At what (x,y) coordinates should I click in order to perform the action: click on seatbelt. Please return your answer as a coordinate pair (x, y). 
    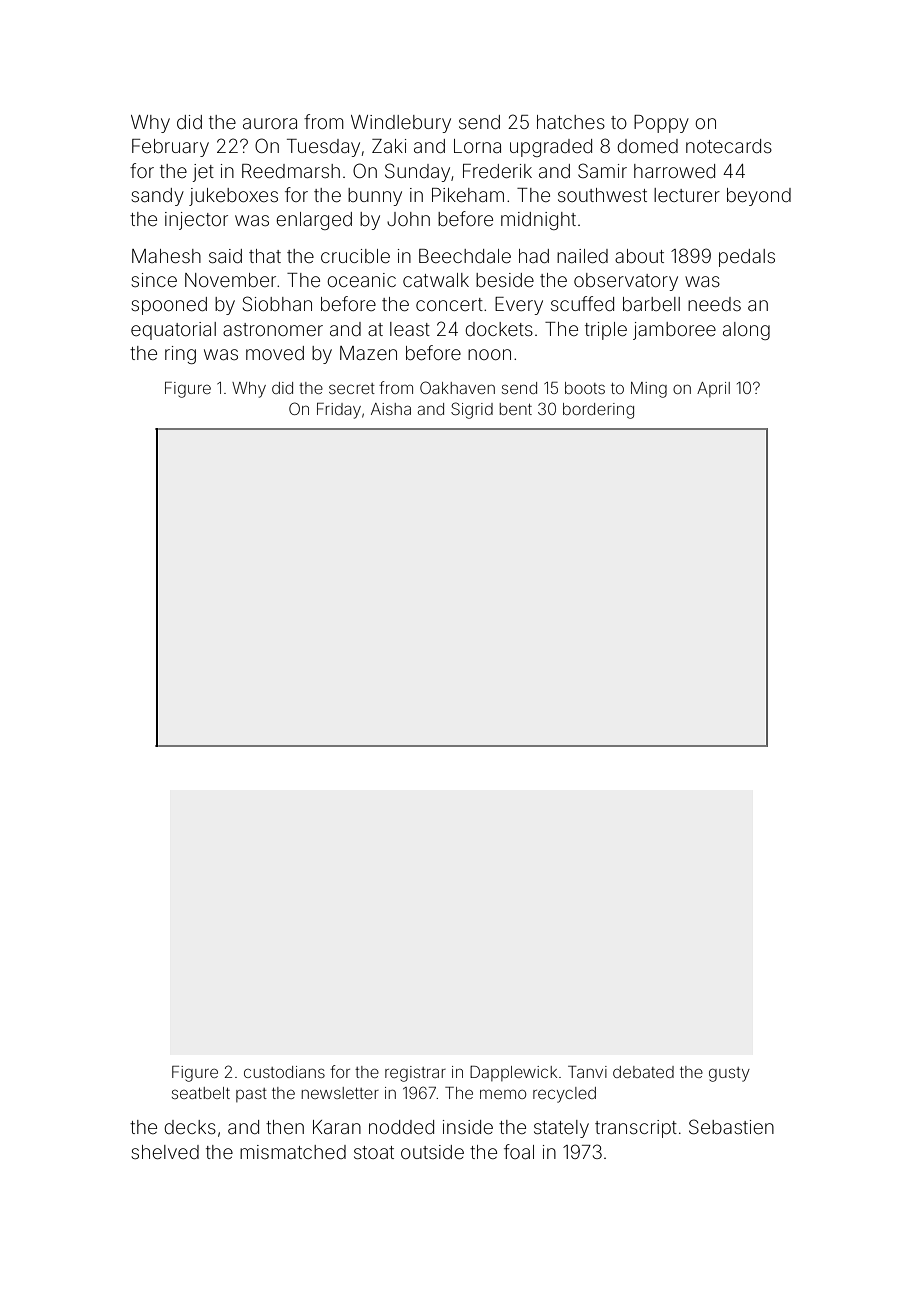
    Looking at the image, I should click on (201, 1093).
